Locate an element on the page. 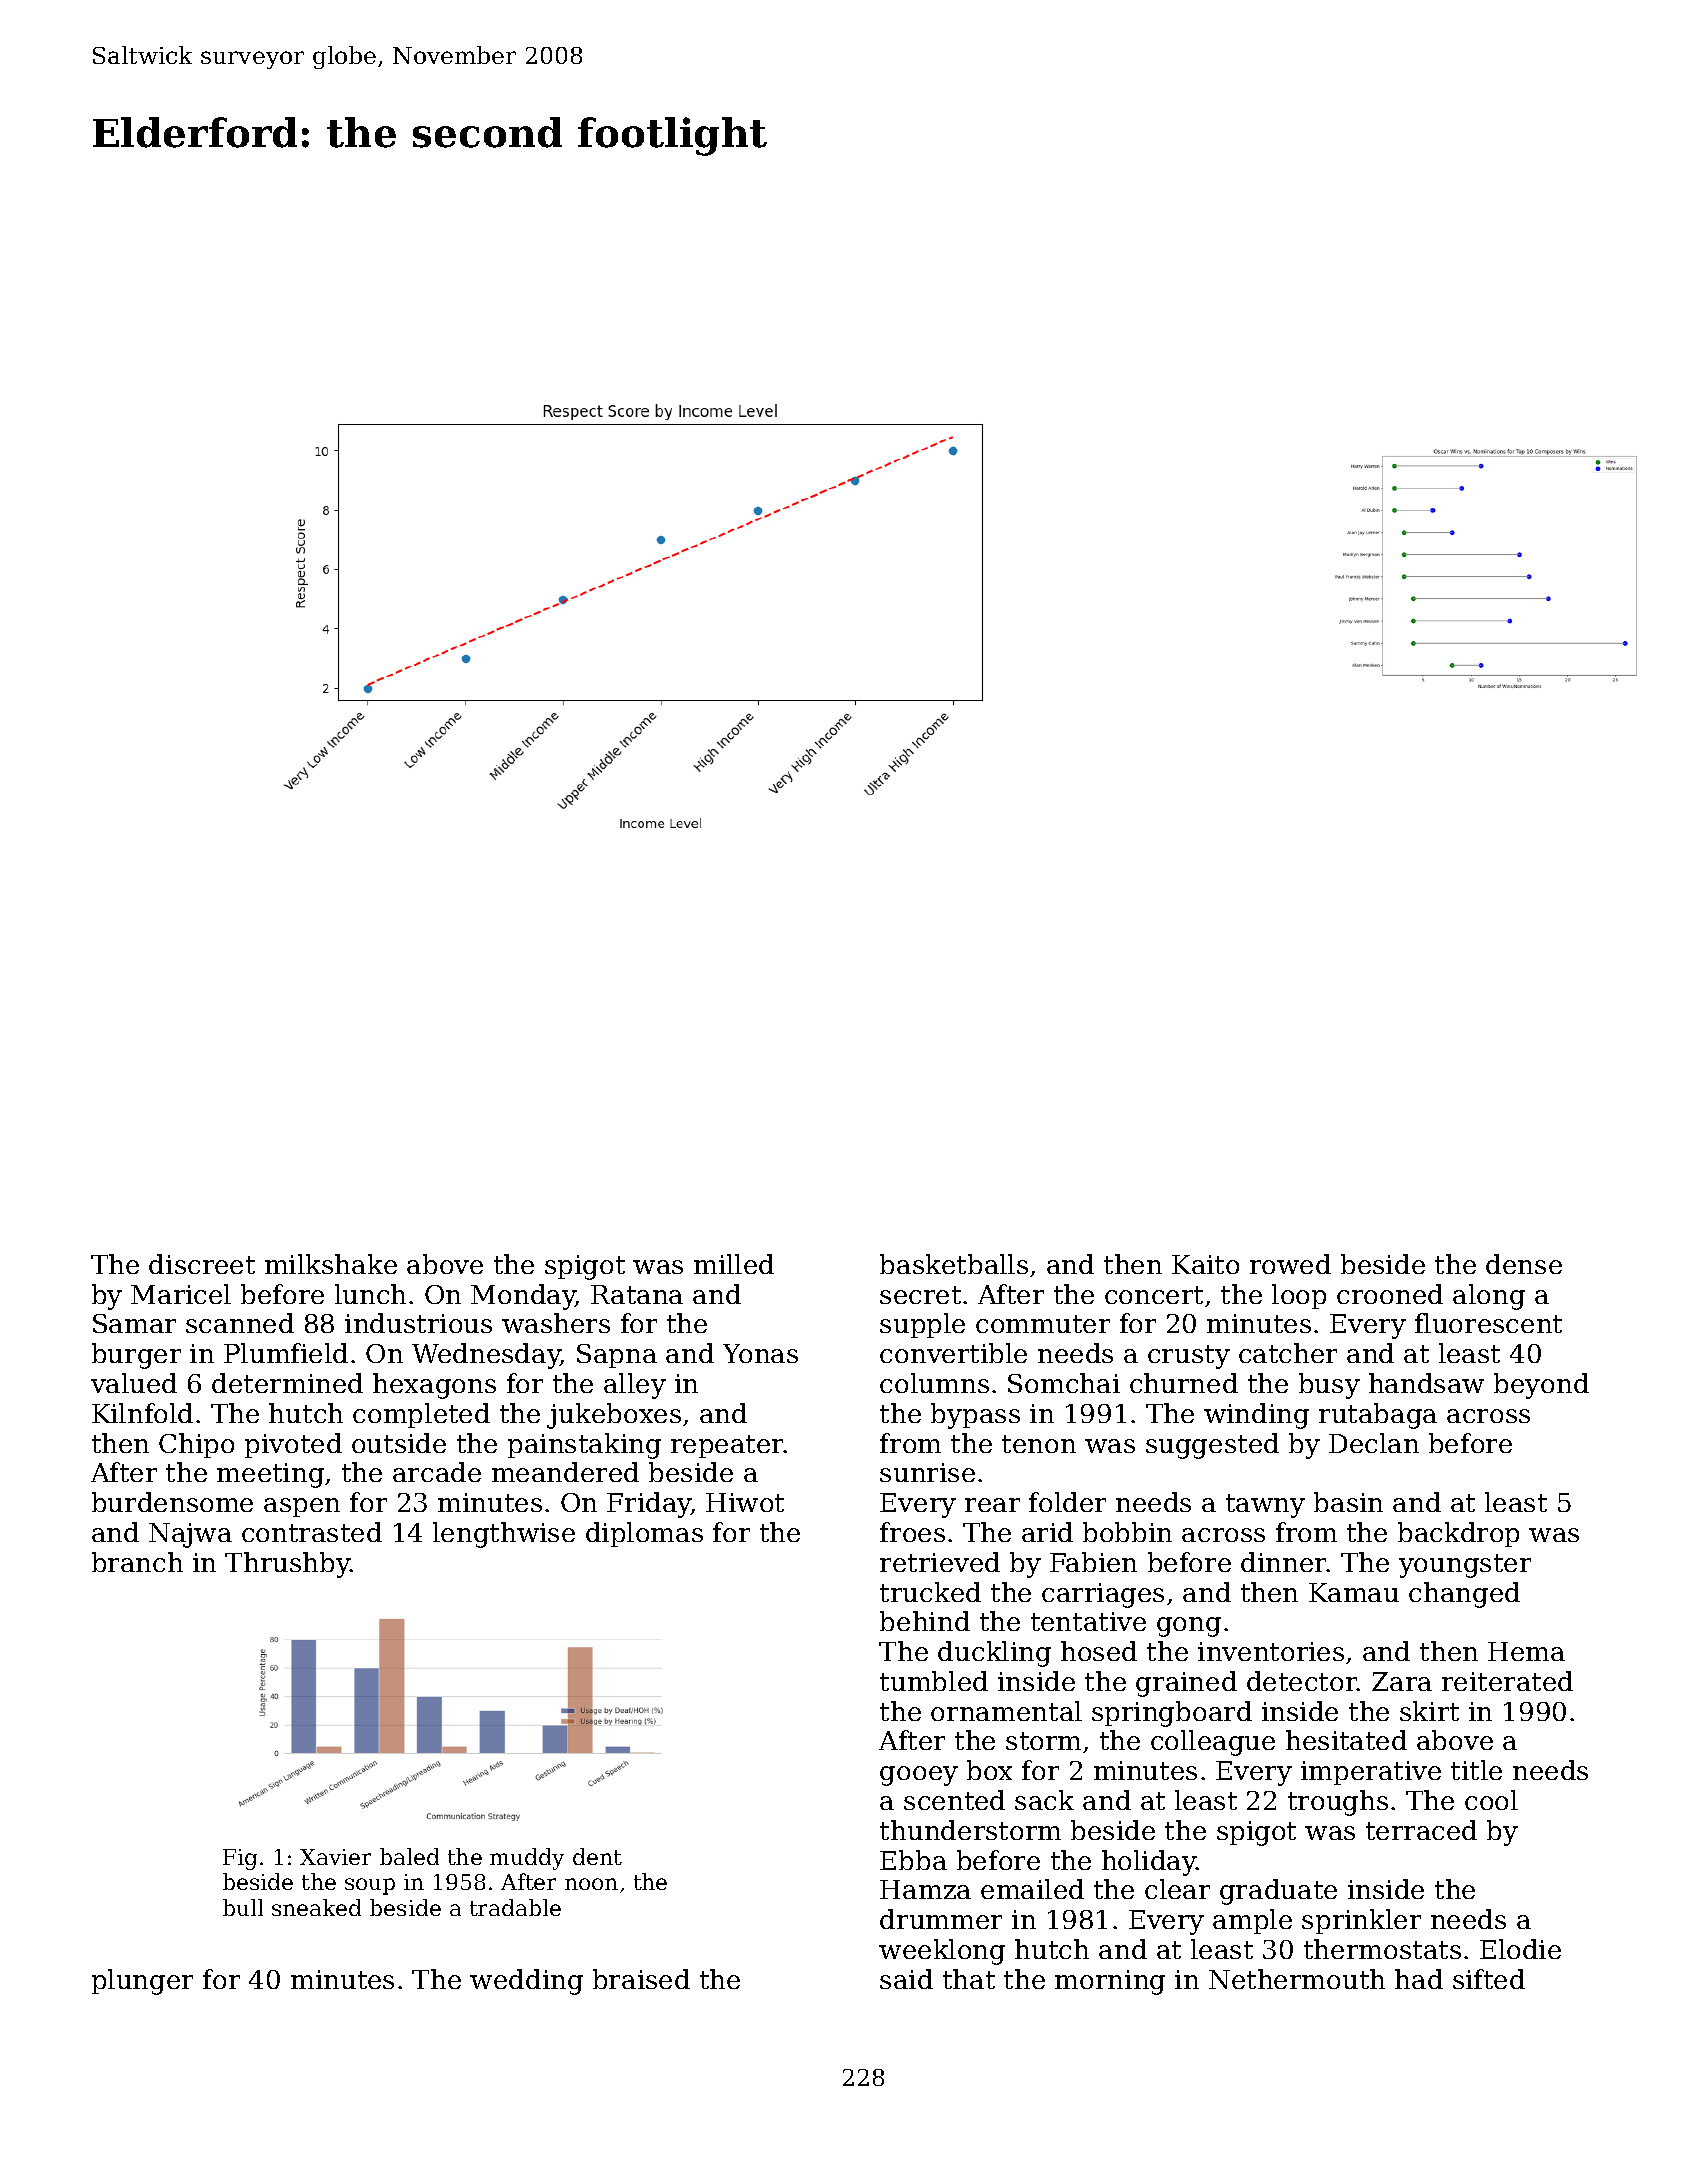 This image has height=2178, width=1683. discreet is located at coordinates (202, 1264).
